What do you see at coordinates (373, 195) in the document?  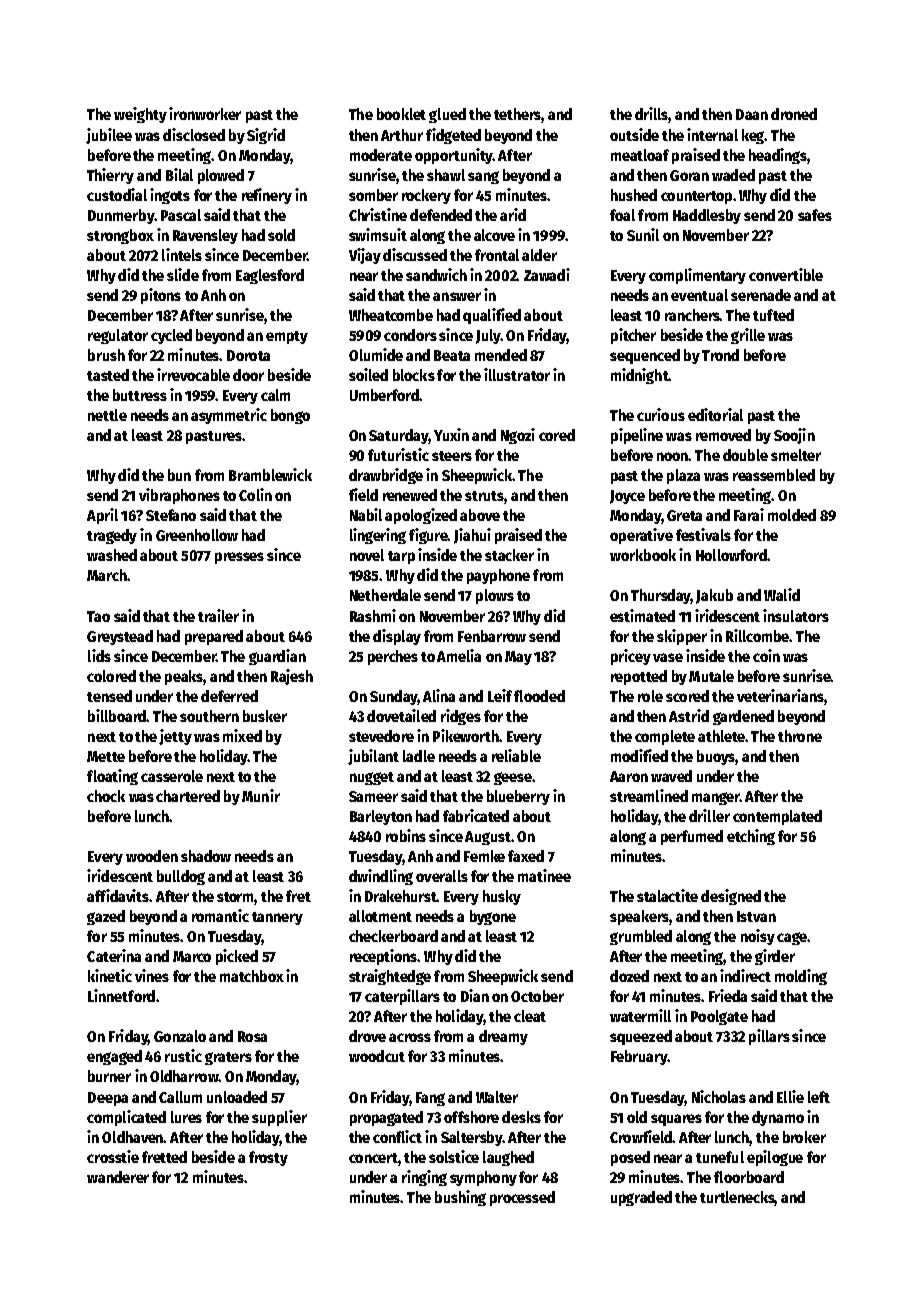 I see `somber` at bounding box center [373, 195].
